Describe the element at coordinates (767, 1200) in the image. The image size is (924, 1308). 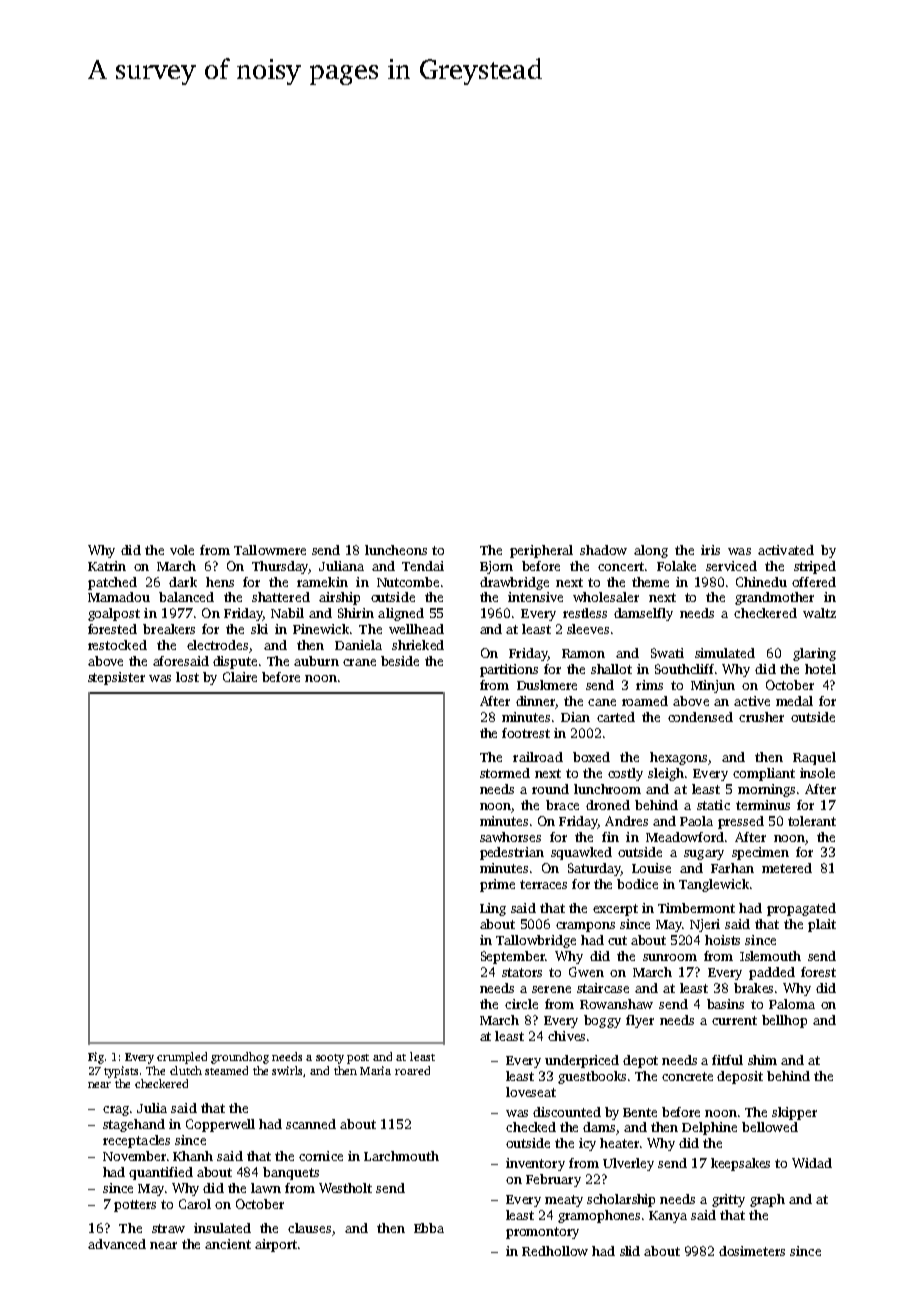
I see `graph` at that location.
